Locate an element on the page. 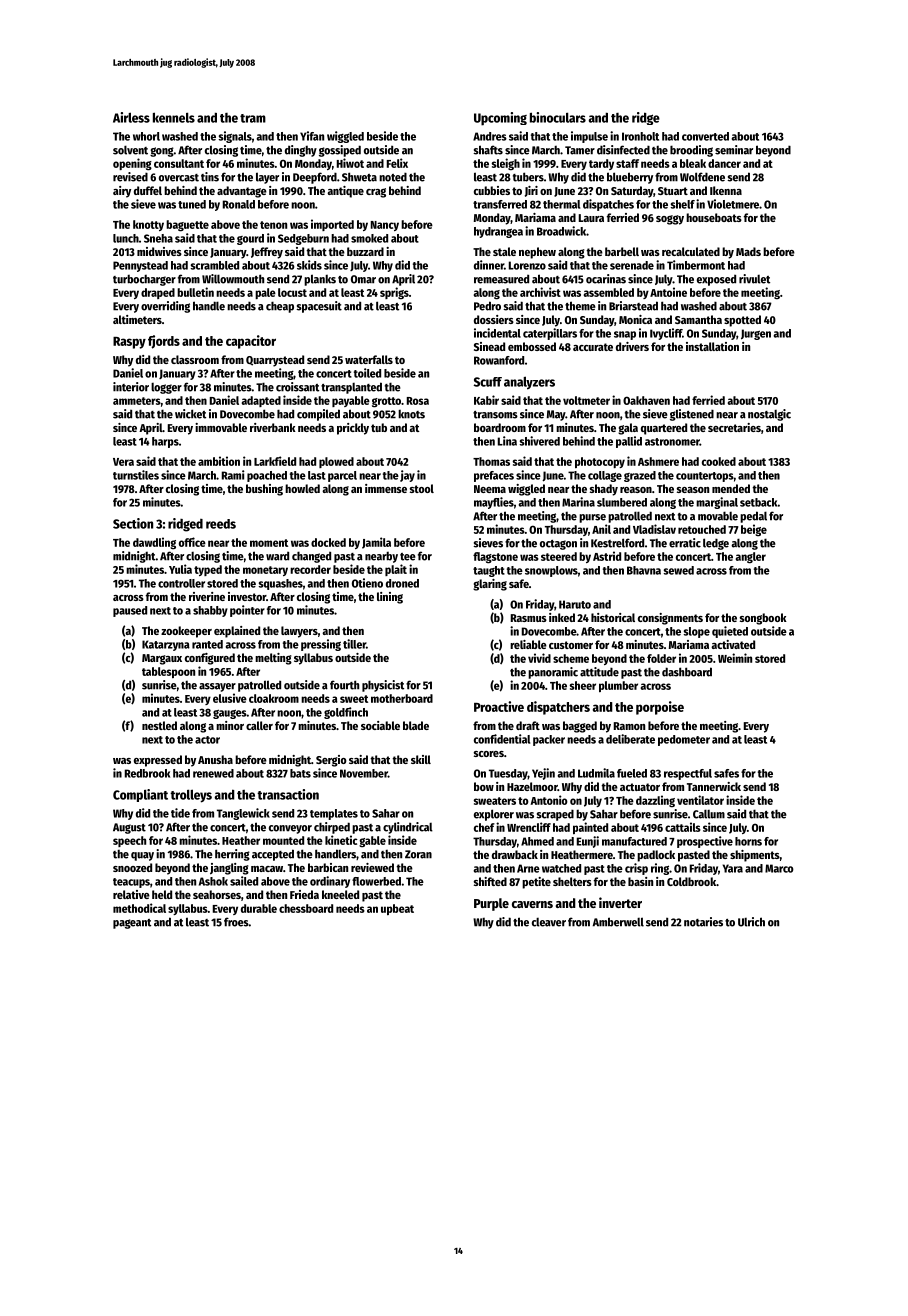 The height and width of the page is (1316, 908). Section is located at coordinates (133, 523).
